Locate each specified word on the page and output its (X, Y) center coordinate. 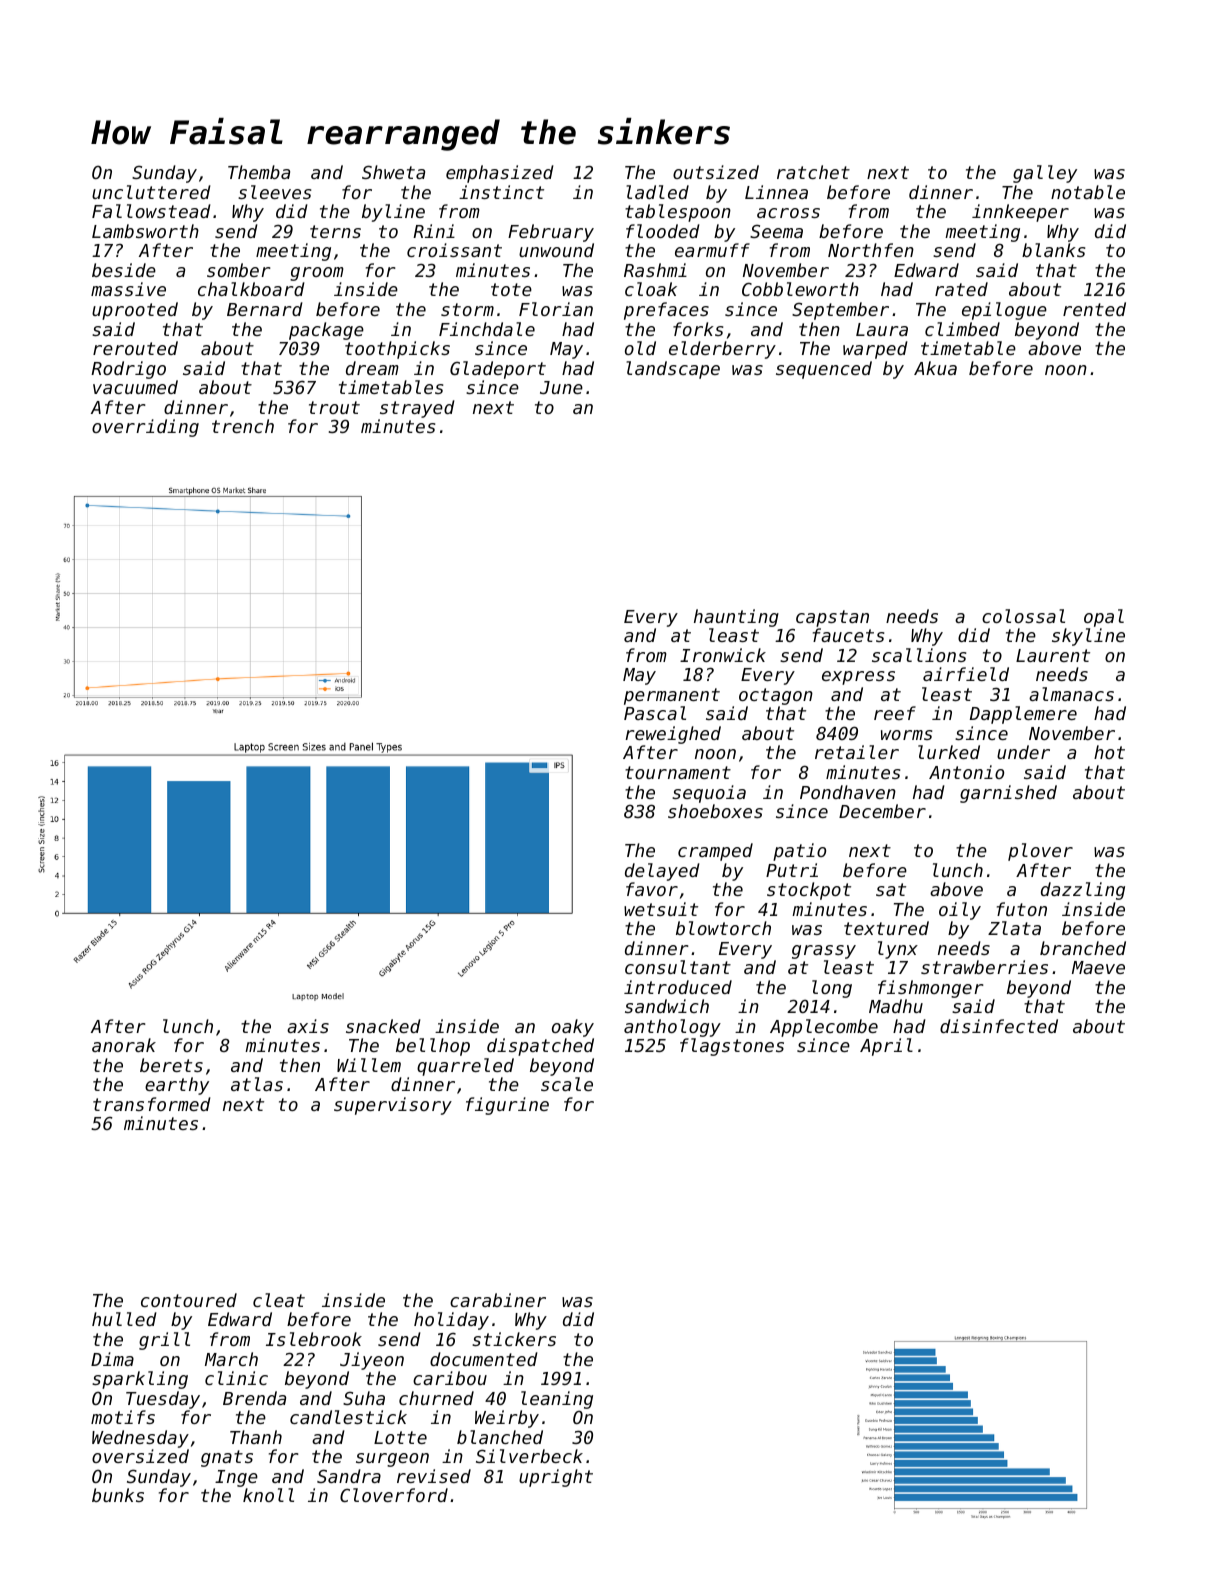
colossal (1023, 616)
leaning (557, 1400)
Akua (935, 368)
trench (243, 426)
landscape (673, 370)
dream (372, 368)
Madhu (896, 1006)
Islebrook (314, 1339)
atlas (257, 1084)
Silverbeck (529, 1456)
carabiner (498, 1300)
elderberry (722, 350)
